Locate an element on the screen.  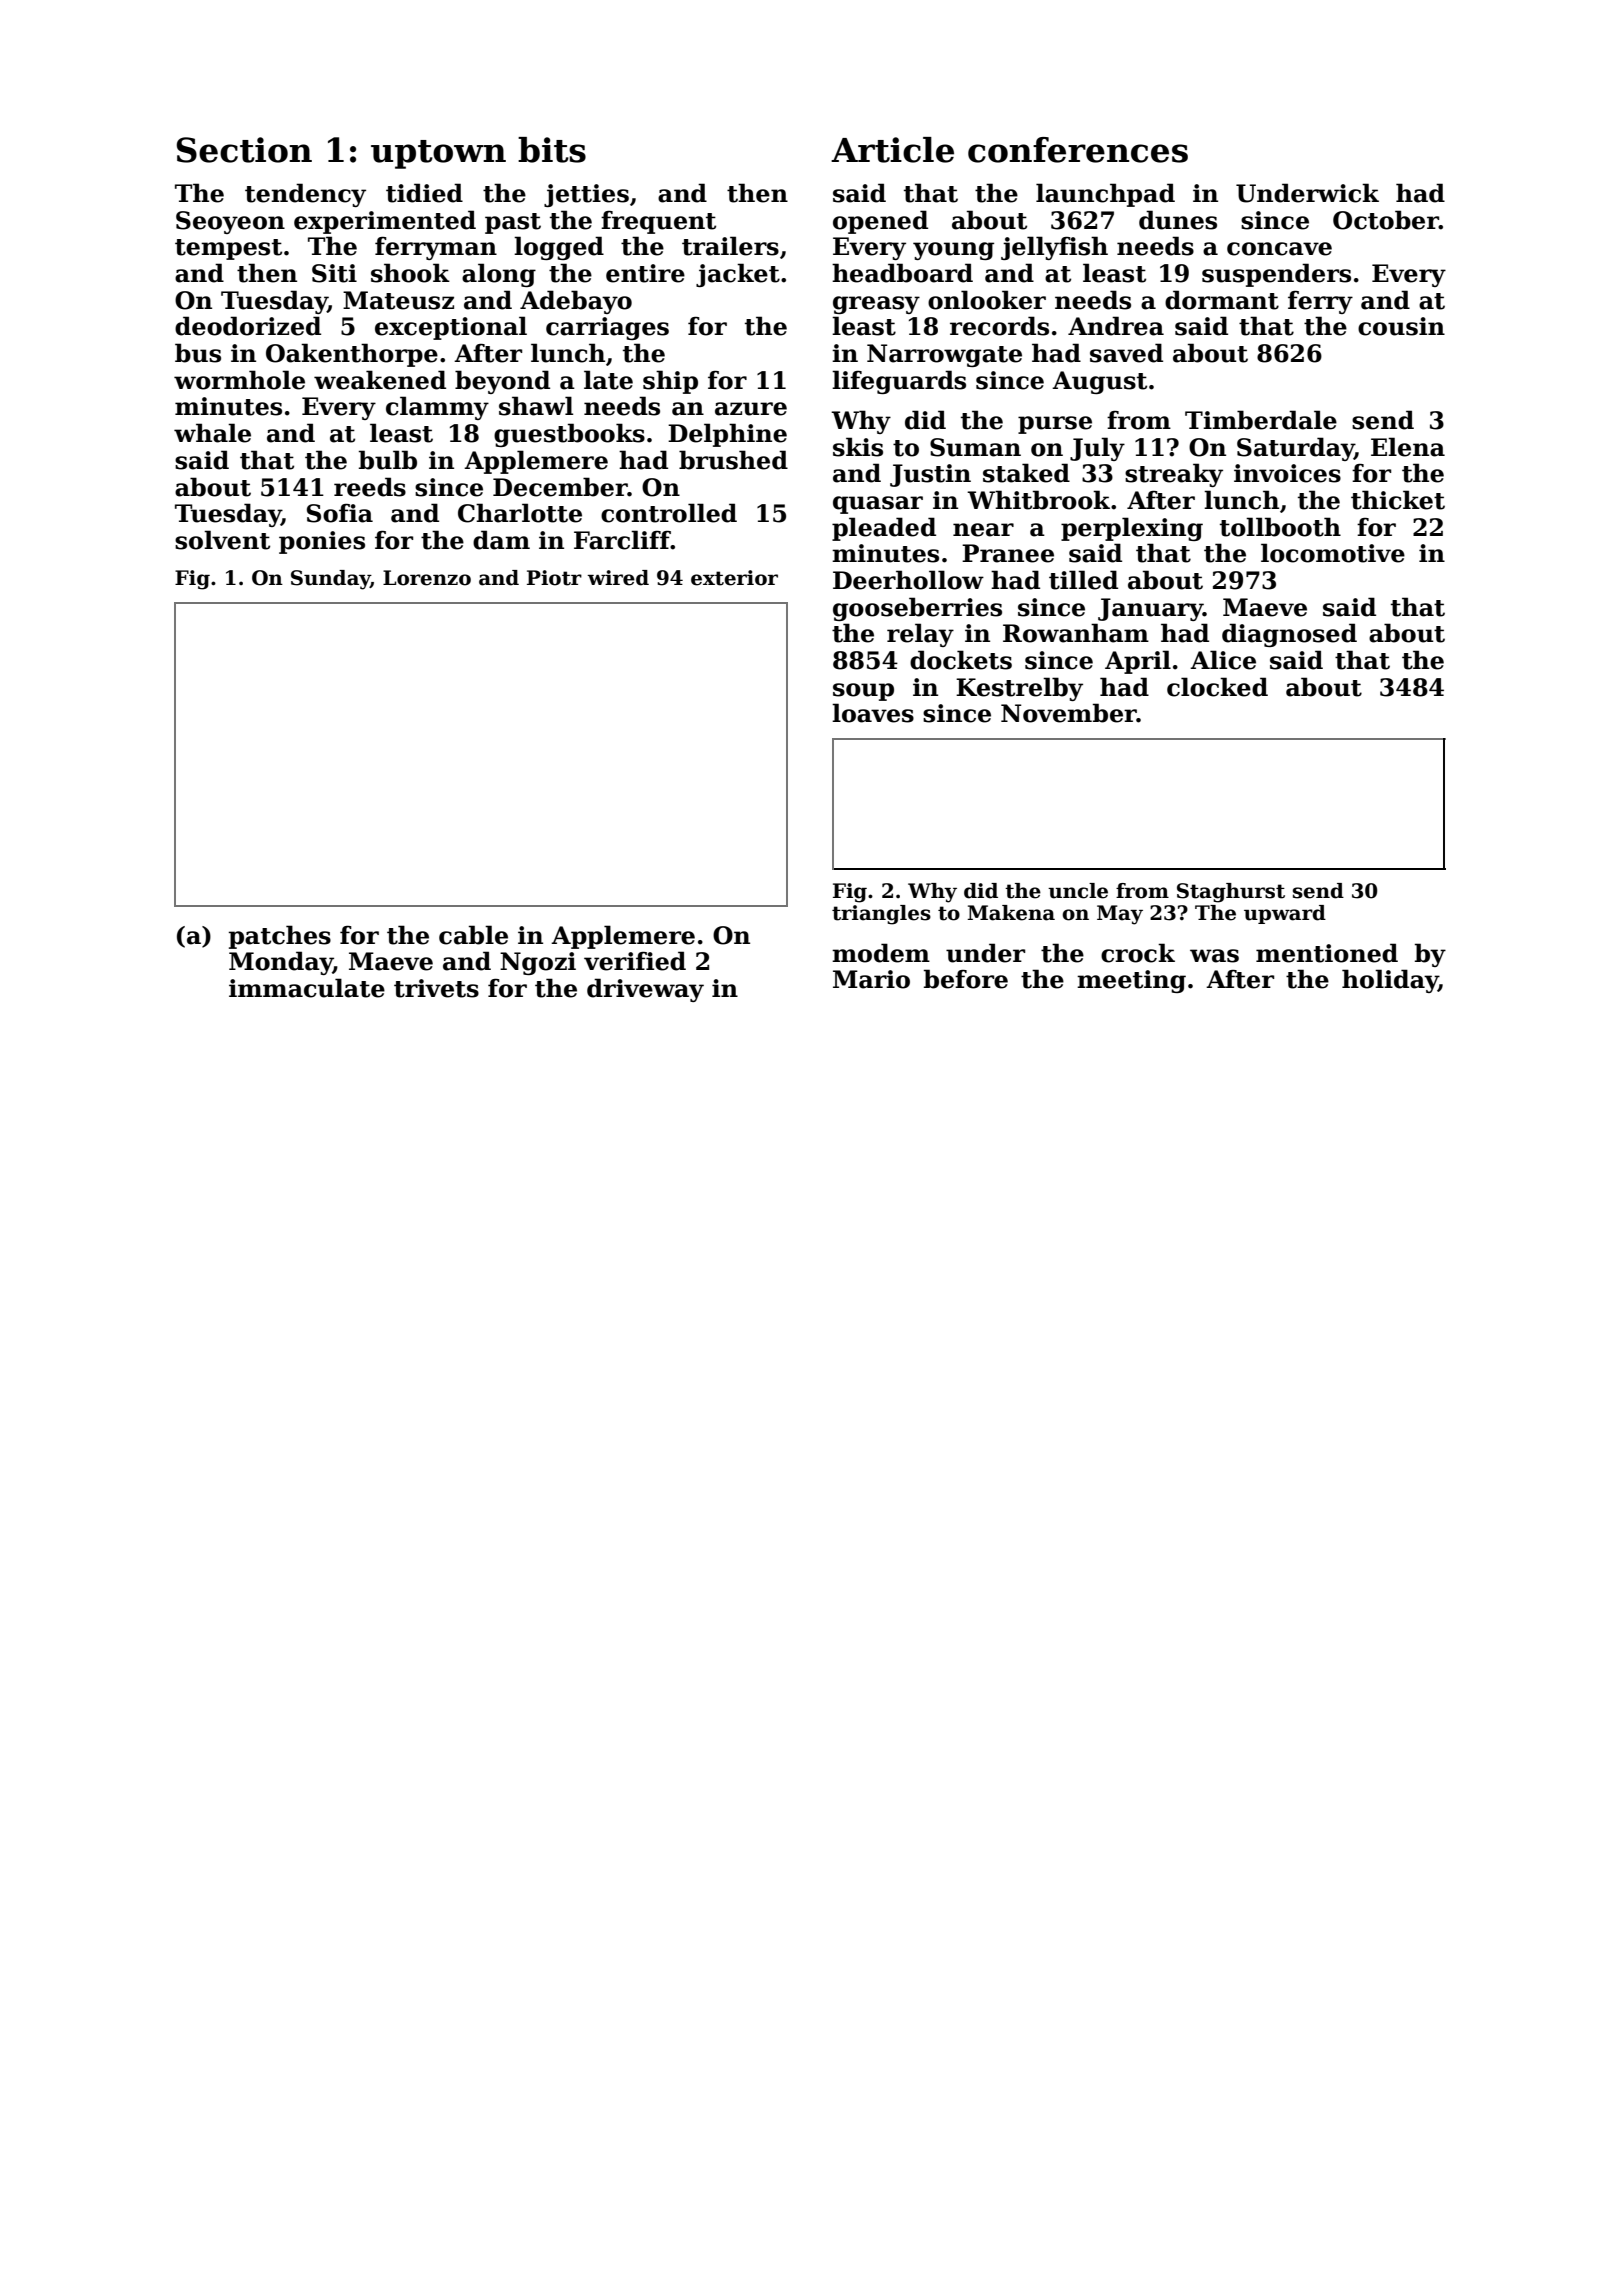
uptown is located at coordinates (438, 154).
